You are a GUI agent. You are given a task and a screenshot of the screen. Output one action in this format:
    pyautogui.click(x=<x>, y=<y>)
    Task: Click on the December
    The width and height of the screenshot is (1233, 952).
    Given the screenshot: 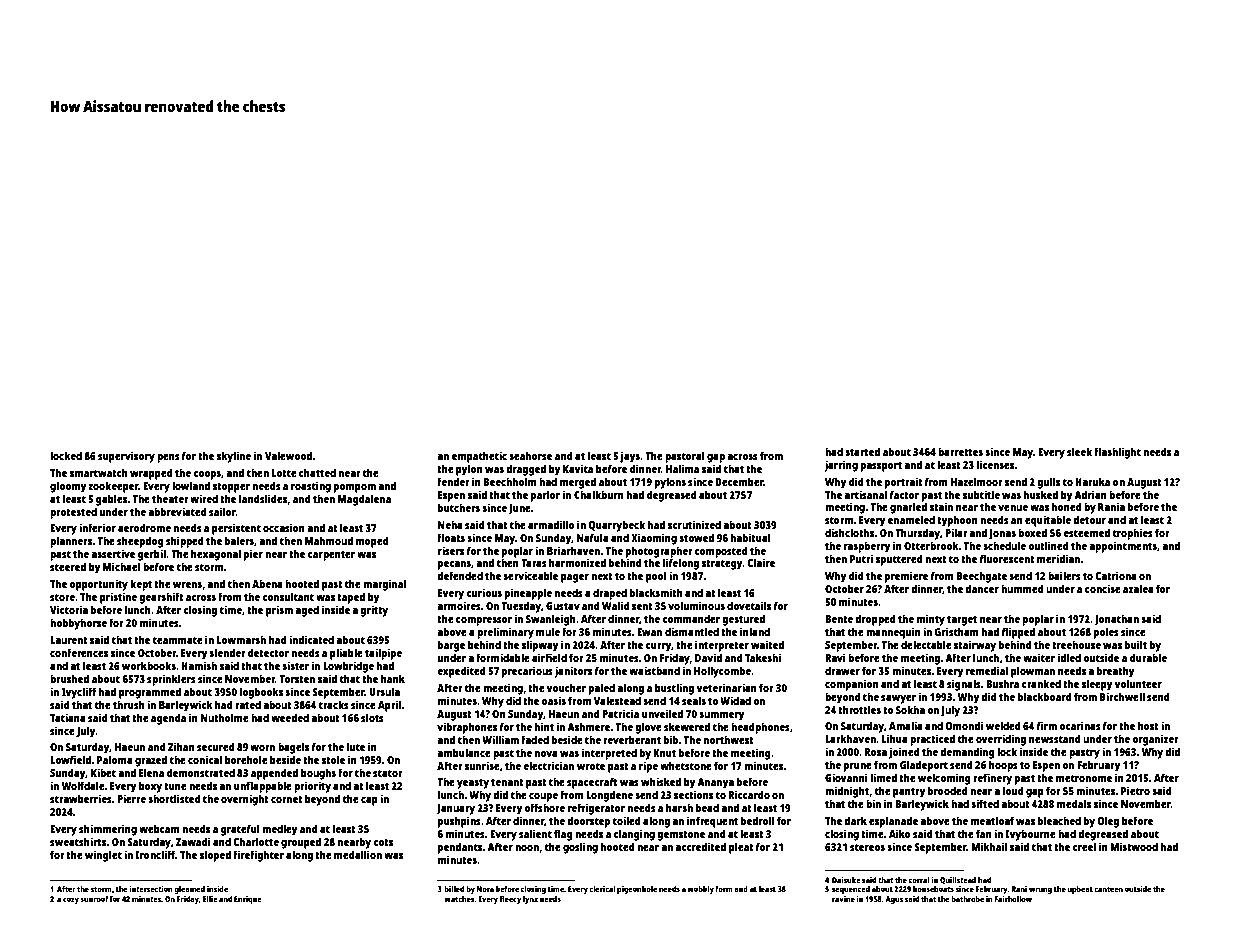 What is the action you would take?
    pyautogui.click(x=739, y=481)
